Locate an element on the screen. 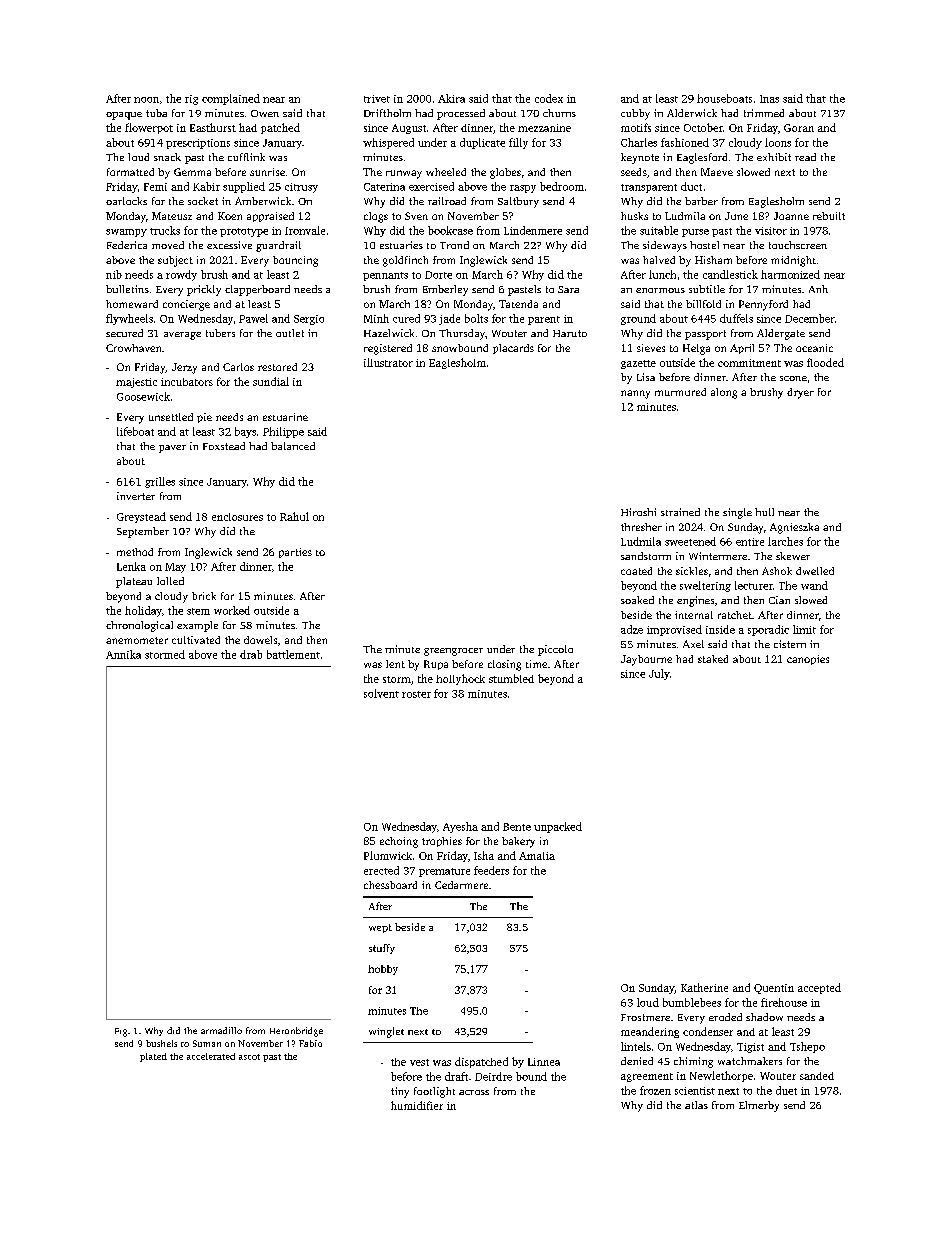  balanced is located at coordinates (293, 446).
